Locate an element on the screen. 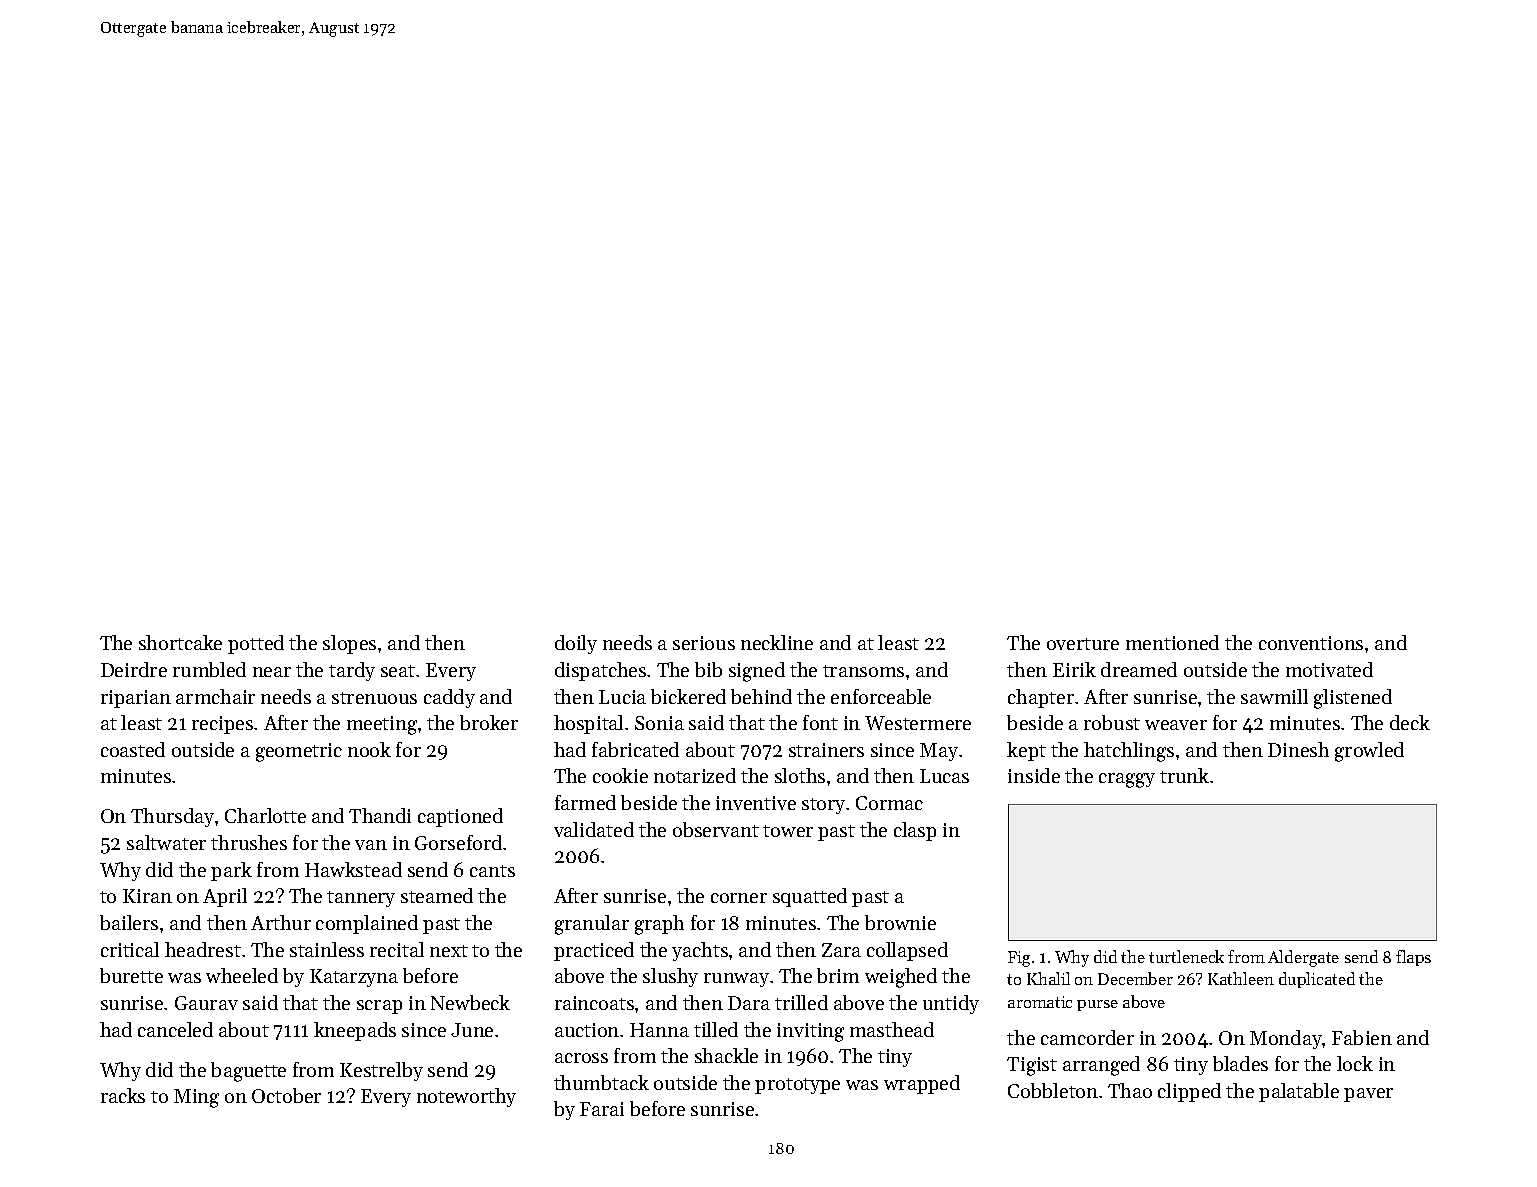  thrushes is located at coordinates (249, 842).
